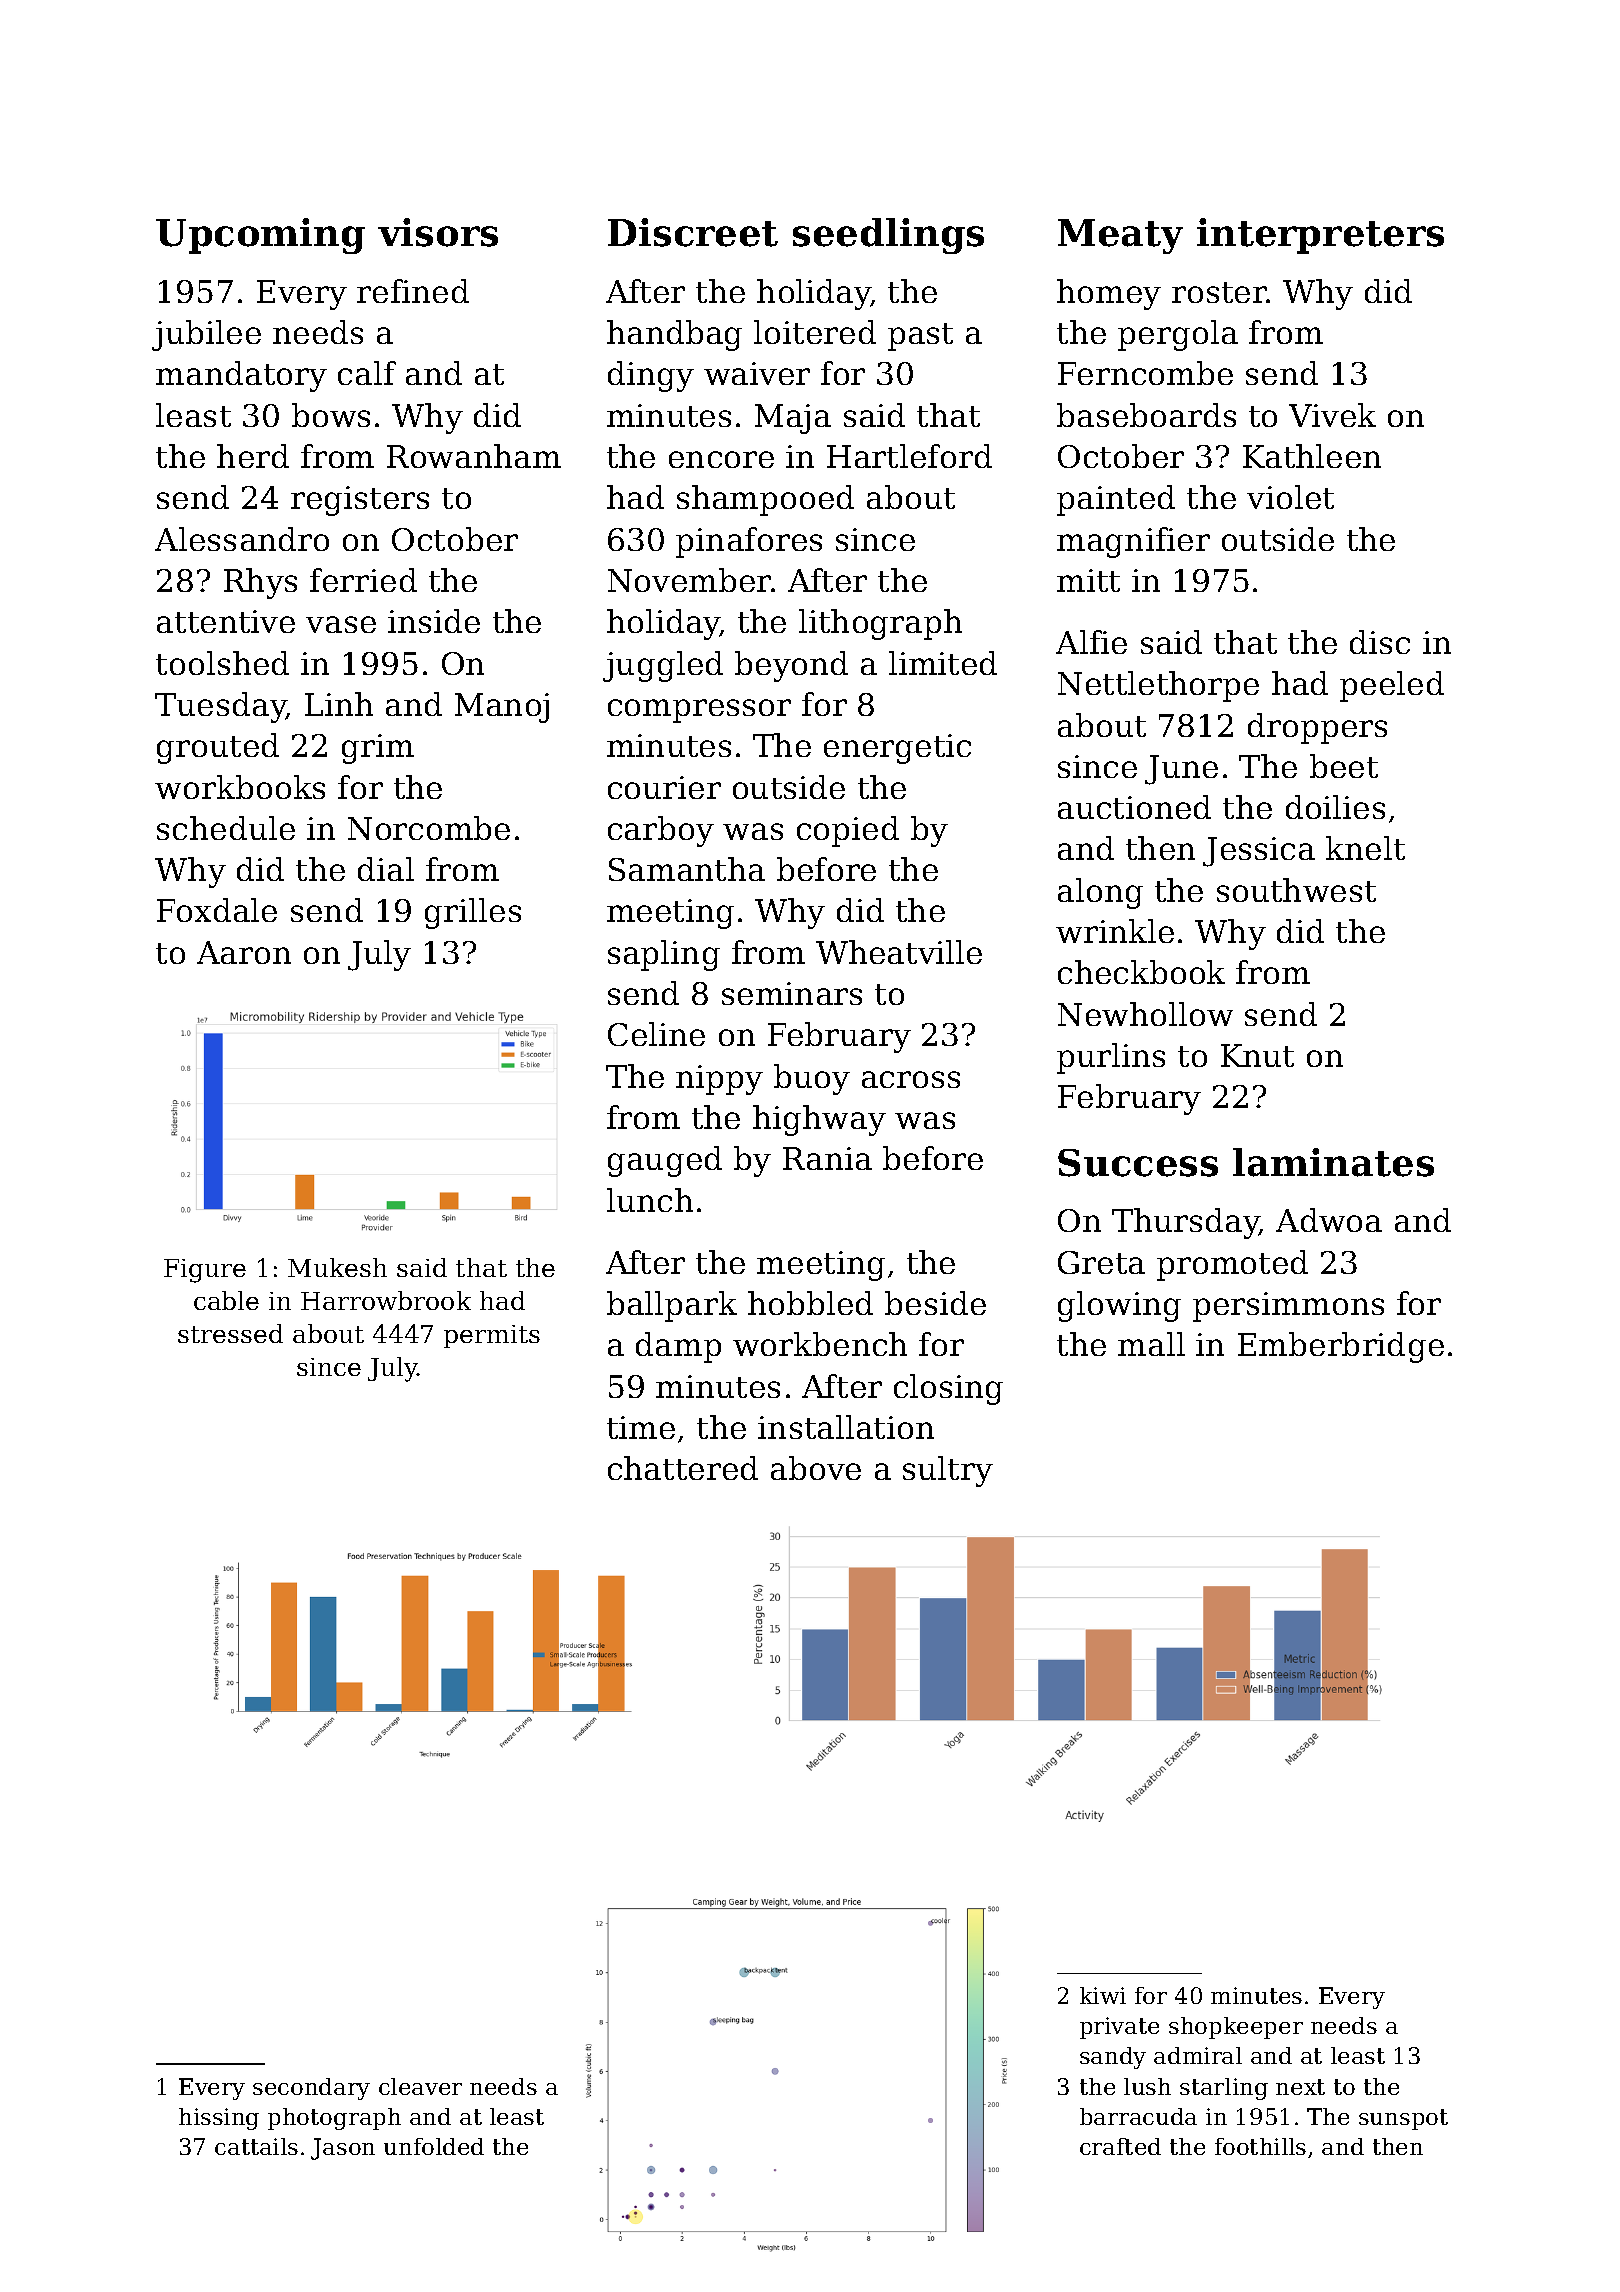 Image resolution: width=1620 pixels, height=2292 pixels. What do you see at coordinates (337, 1267) in the screenshot?
I see `Mukesh` at bounding box center [337, 1267].
